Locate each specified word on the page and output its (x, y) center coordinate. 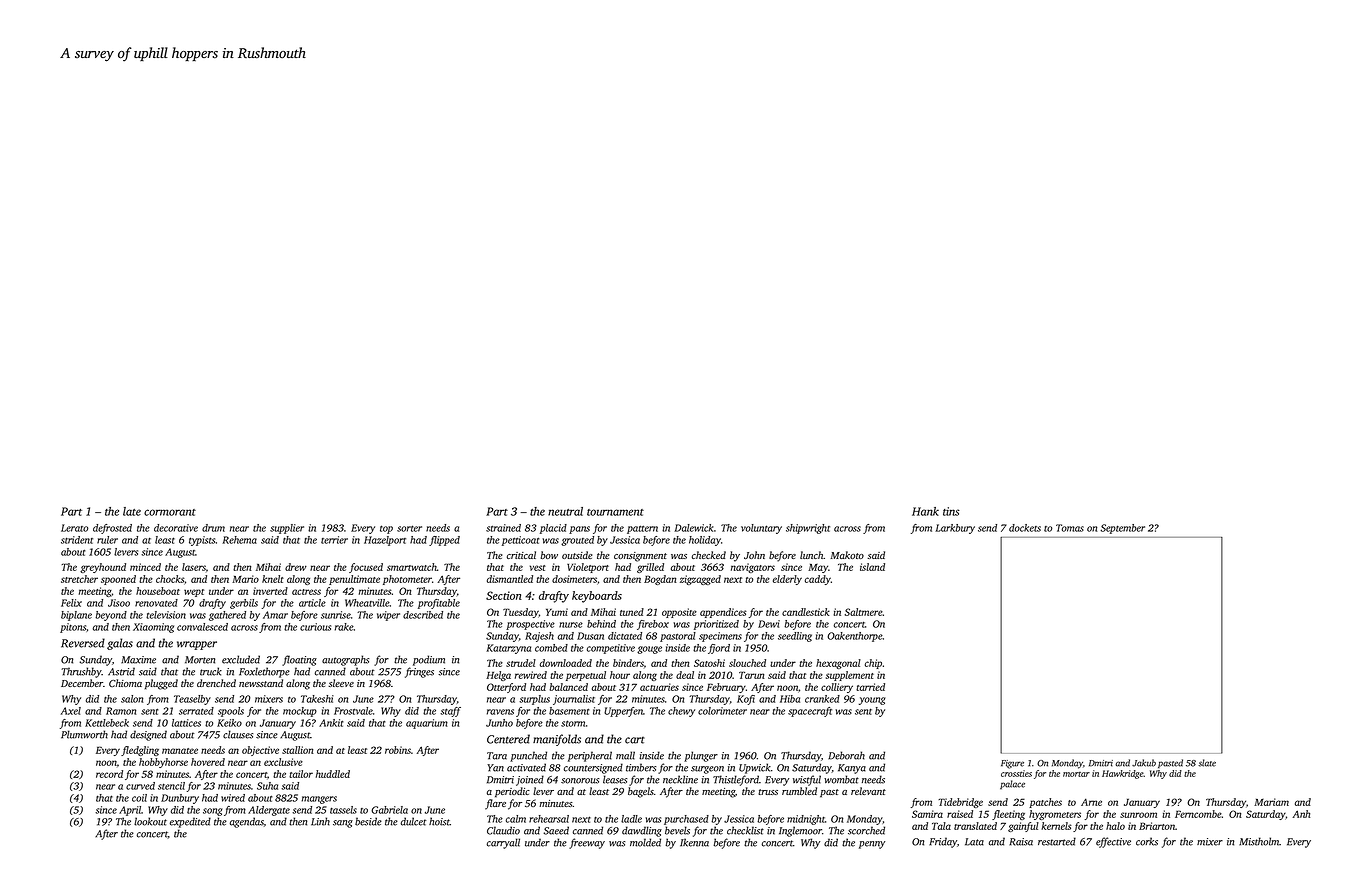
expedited (190, 822)
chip (873, 664)
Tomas (1070, 528)
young (872, 701)
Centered (508, 739)
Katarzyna (508, 649)
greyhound (103, 568)
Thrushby (81, 672)
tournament (615, 512)
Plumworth (84, 734)
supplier (287, 529)
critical (521, 555)
